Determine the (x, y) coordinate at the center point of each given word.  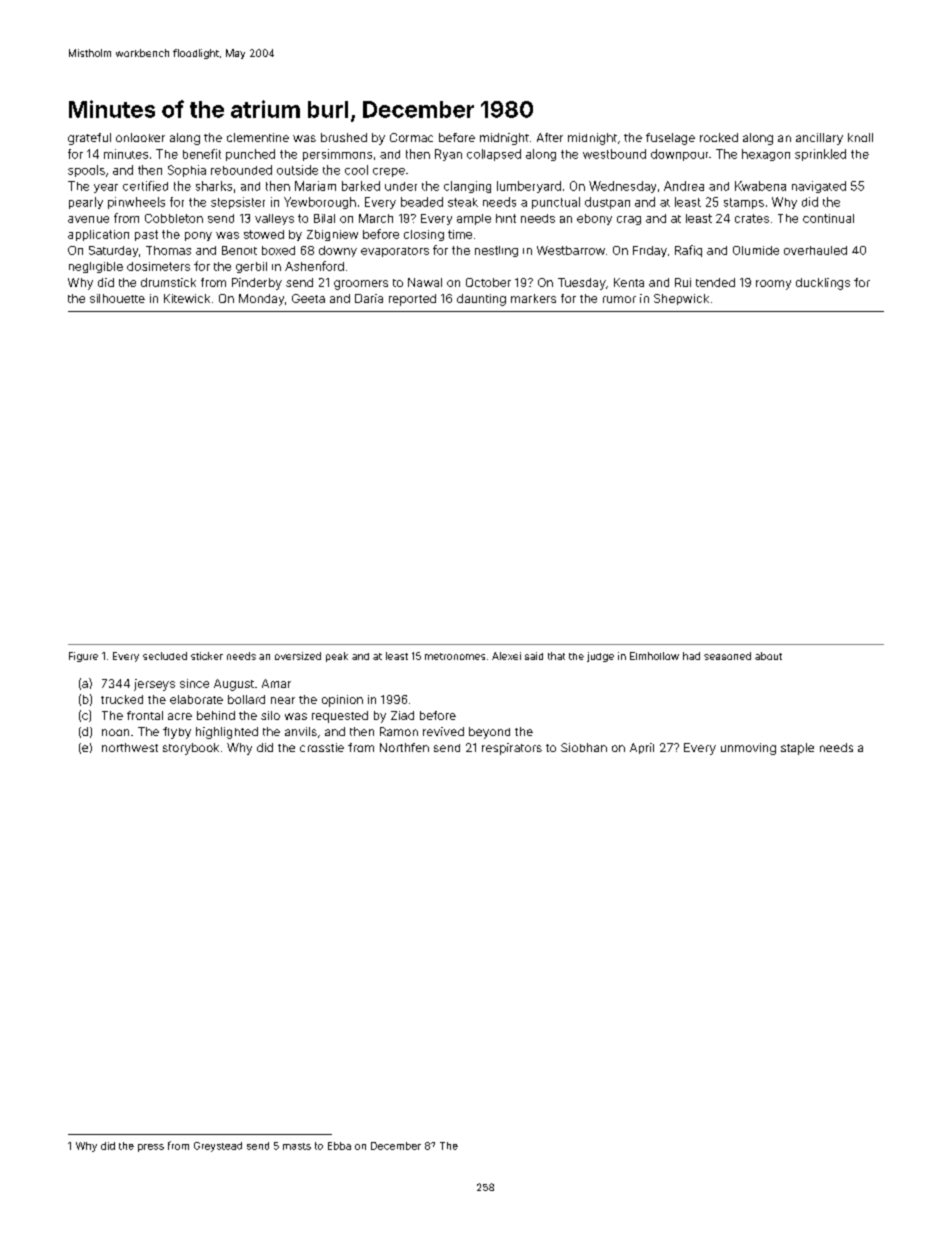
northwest (130, 747)
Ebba (339, 1146)
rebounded (241, 170)
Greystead (218, 1147)
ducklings (823, 284)
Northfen (404, 747)
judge (600, 657)
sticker (207, 656)
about (768, 656)
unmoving (748, 749)
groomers (361, 285)
